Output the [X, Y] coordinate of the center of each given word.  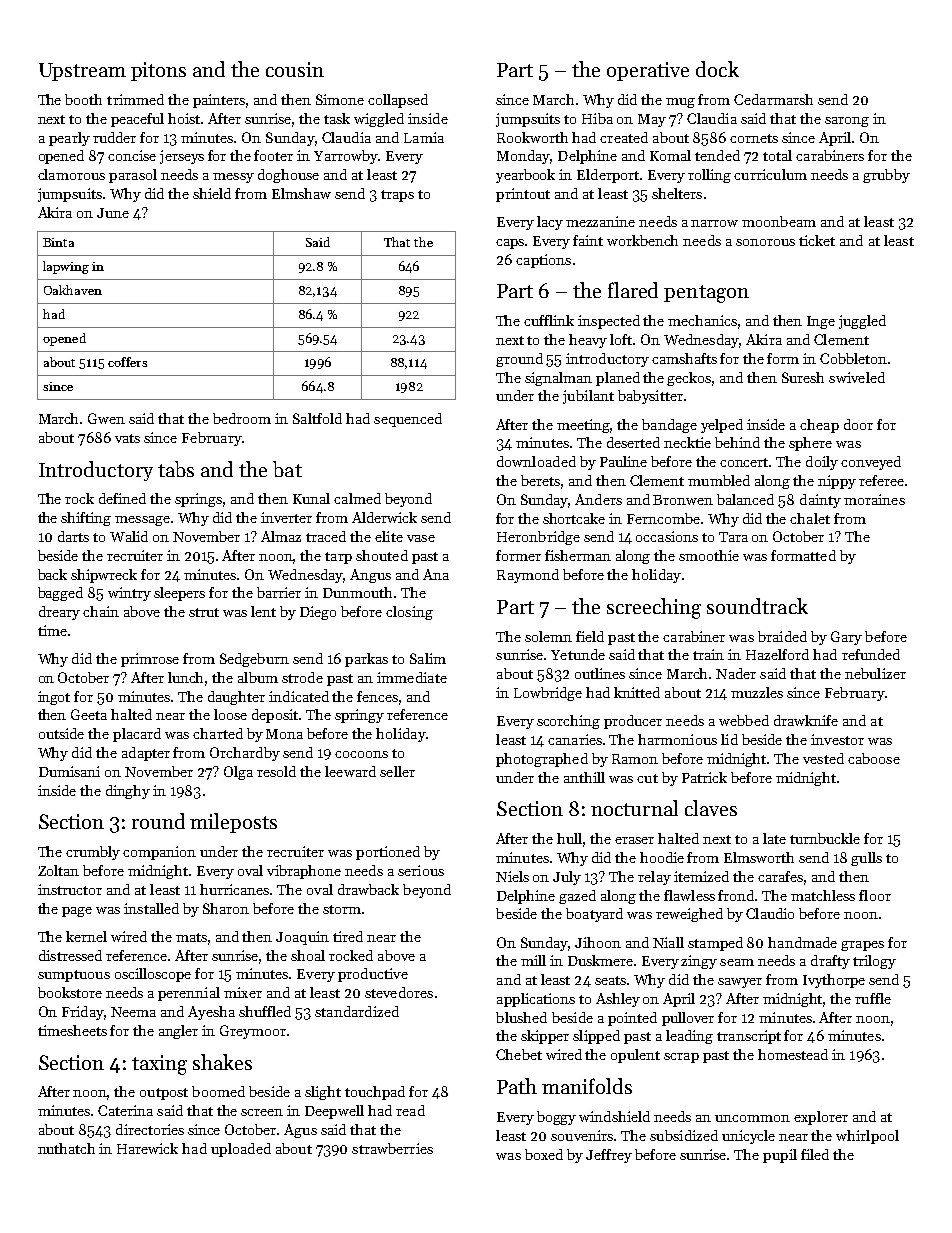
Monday [523, 157]
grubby [886, 176]
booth [83, 99]
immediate [412, 677]
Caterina [125, 1110]
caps [511, 244]
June [113, 213]
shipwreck [104, 576]
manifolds [587, 1086]
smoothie [709, 555]
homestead [793, 1054]
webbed [744, 720]
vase [421, 538]
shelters [677, 193]
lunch [185, 677]
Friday [83, 1013]
